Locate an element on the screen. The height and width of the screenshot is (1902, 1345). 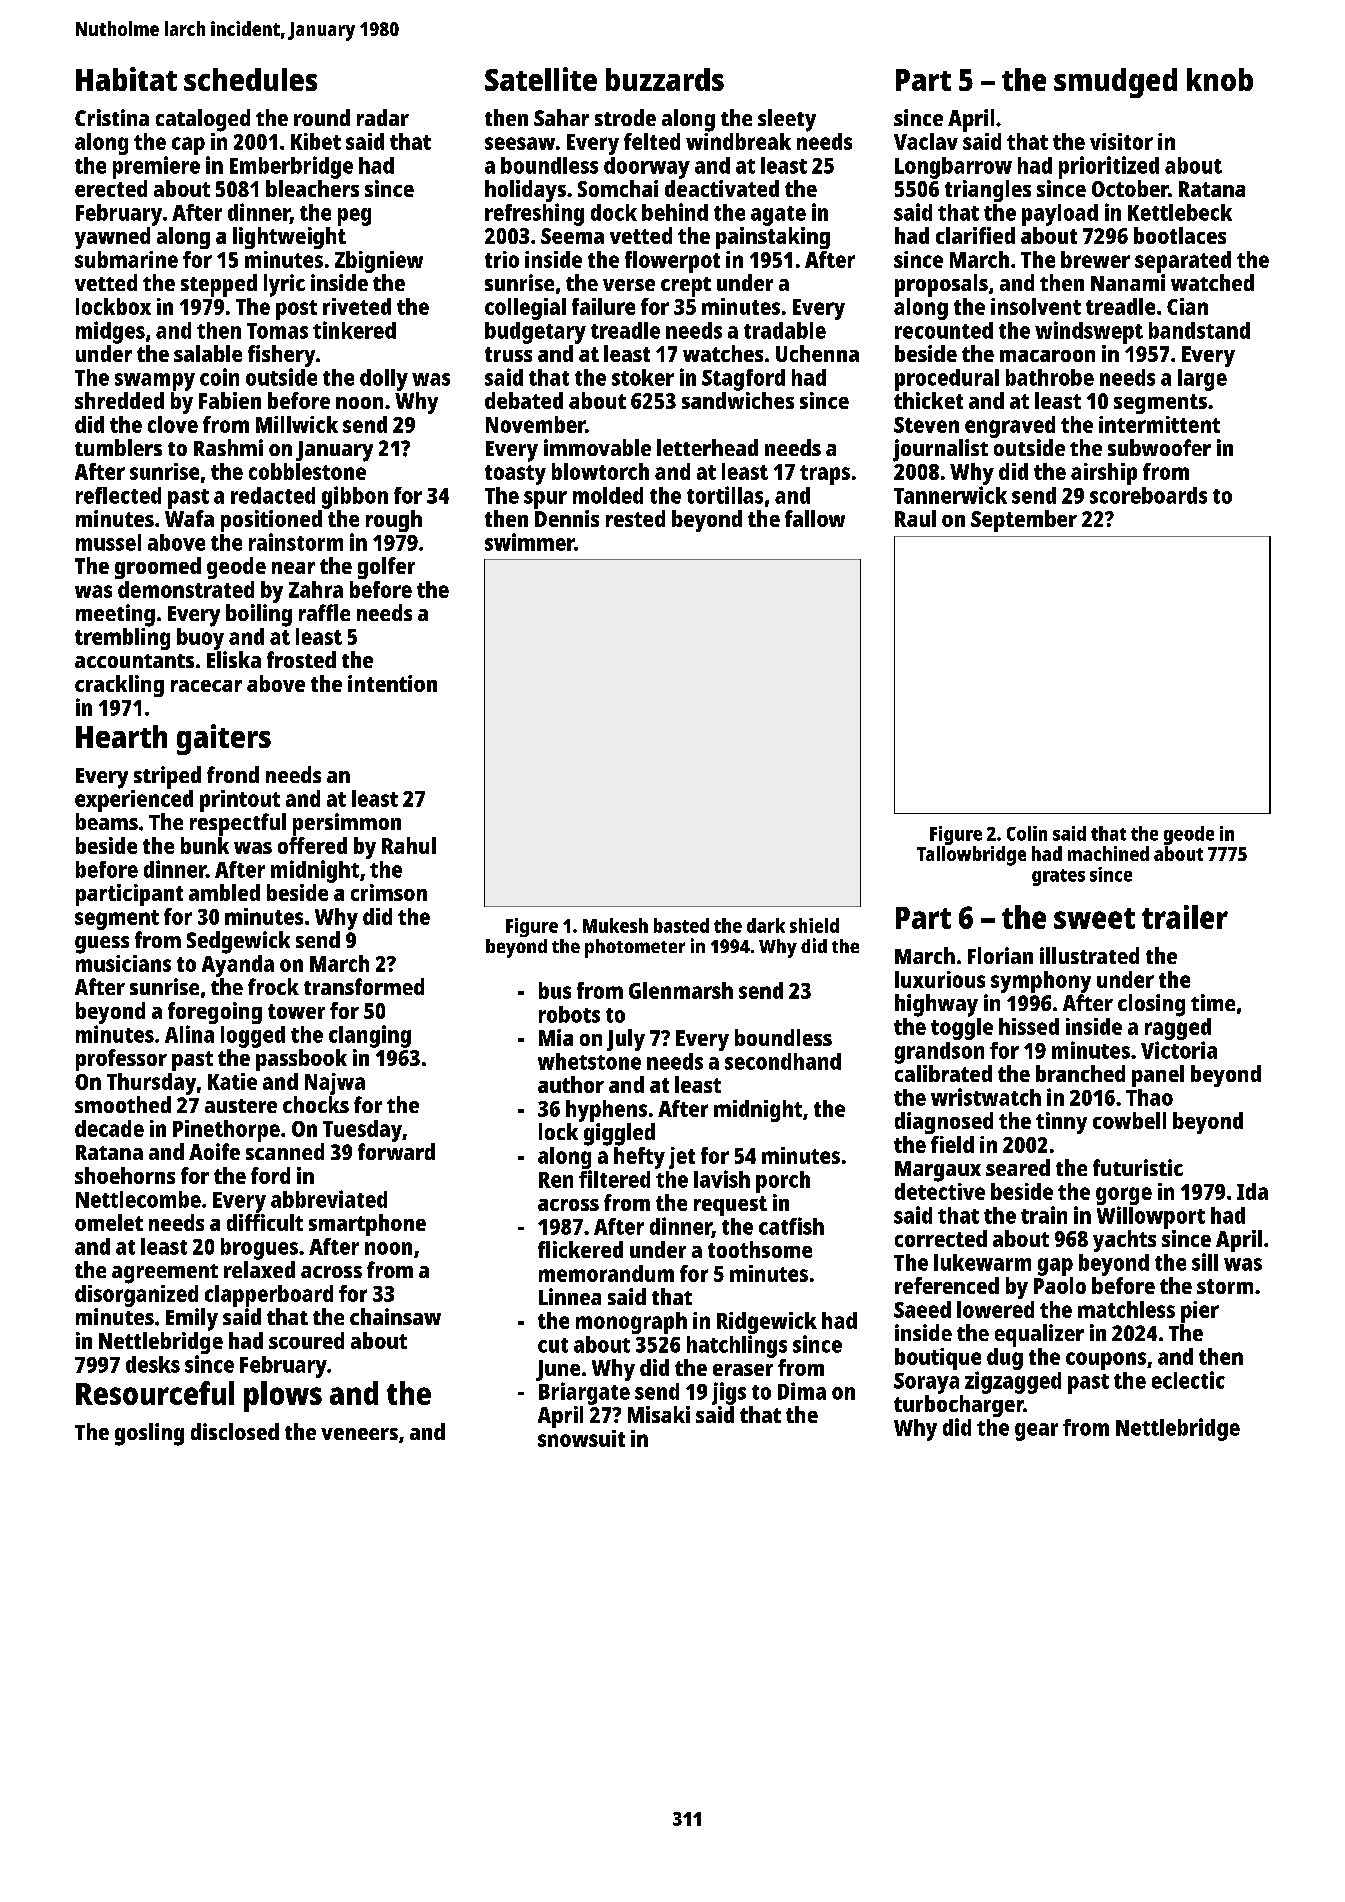
September is located at coordinates (1024, 521).
